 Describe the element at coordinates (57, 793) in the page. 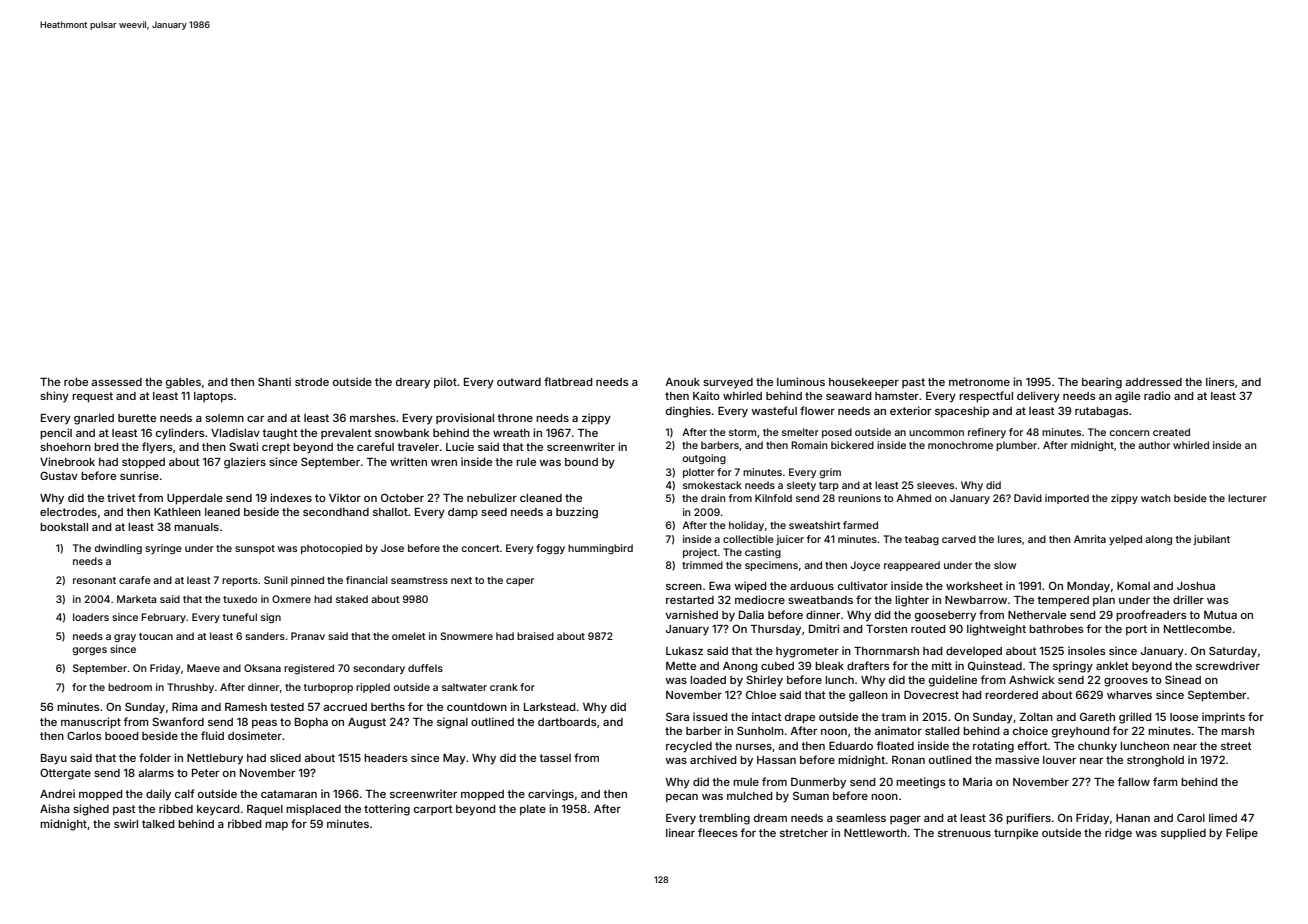

I see `Andrei` at that location.
